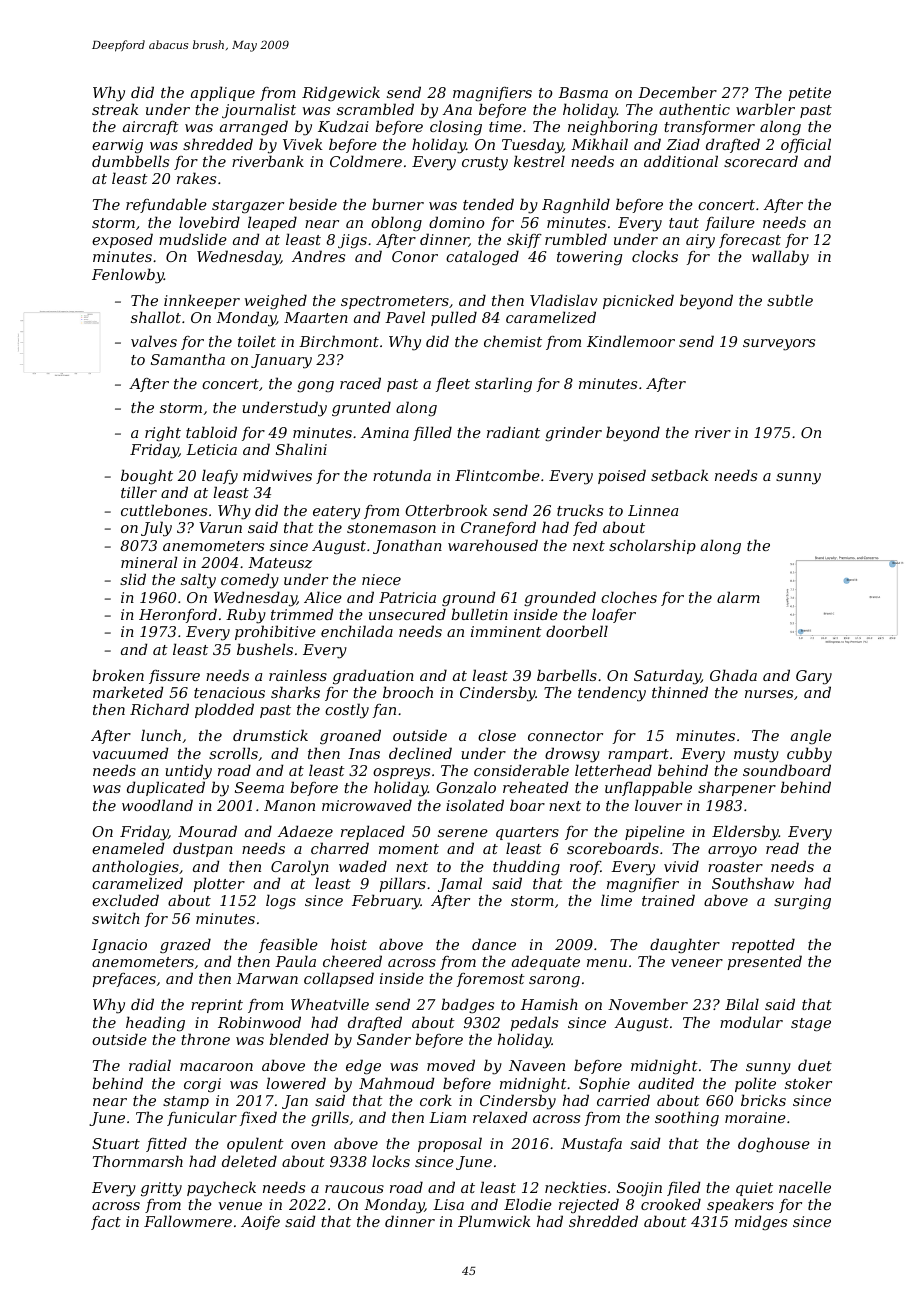 Image resolution: width=924 pixels, height=1314 pixels. Describe the element at coordinates (591, 1145) in the screenshot. I see `Mustafa` at that location.
